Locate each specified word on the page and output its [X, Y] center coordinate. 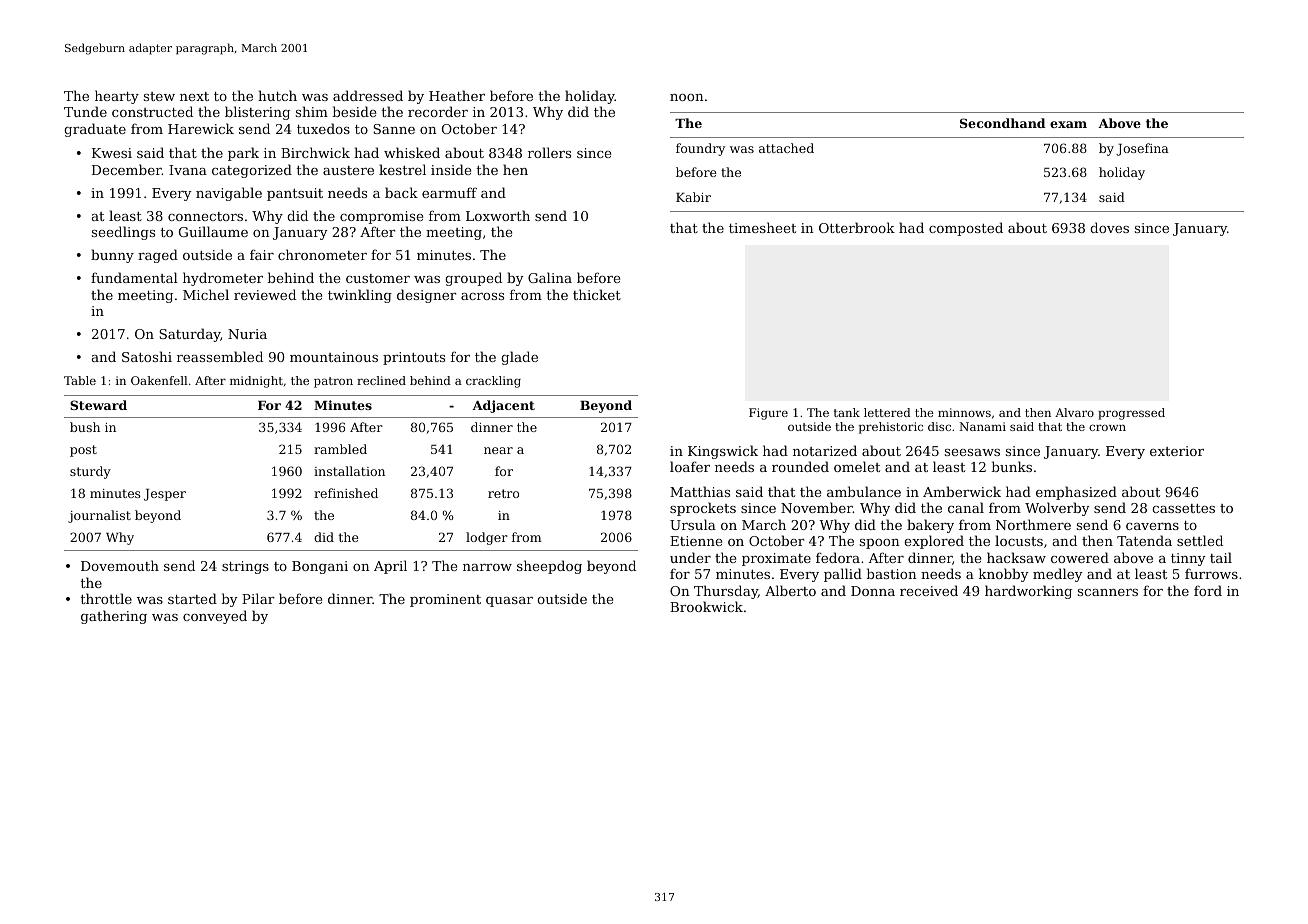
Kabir [693, 197]
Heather [457, 95]
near [498, 450]
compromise [381, 217]
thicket [597, 294]
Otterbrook [857, 227]
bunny [112, 256]
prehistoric [891, 428]
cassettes [1183, 508]
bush [85, 427]
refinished [346, 493]
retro [503, 493]
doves [1109, 227]
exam [1068, 124]
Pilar [258, 598]
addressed [368, 95]
